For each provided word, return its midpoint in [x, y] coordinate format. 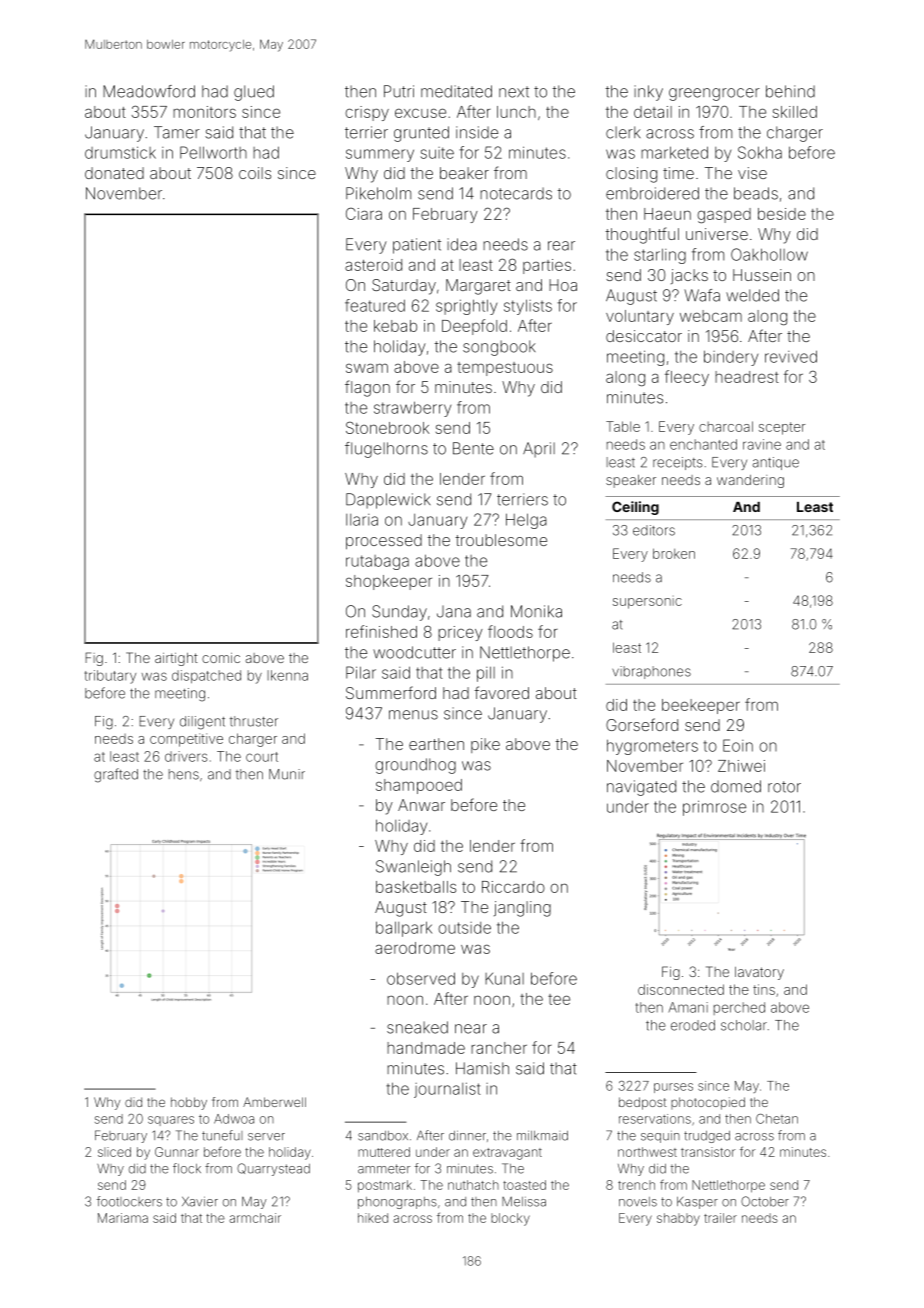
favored [501, 692]
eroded [693, 1025]
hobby [189, 1103]
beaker [464, 173]
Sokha [760, 152]
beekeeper [701, 706]
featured [375, 305]
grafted [116, 775]
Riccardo [513, 887]
